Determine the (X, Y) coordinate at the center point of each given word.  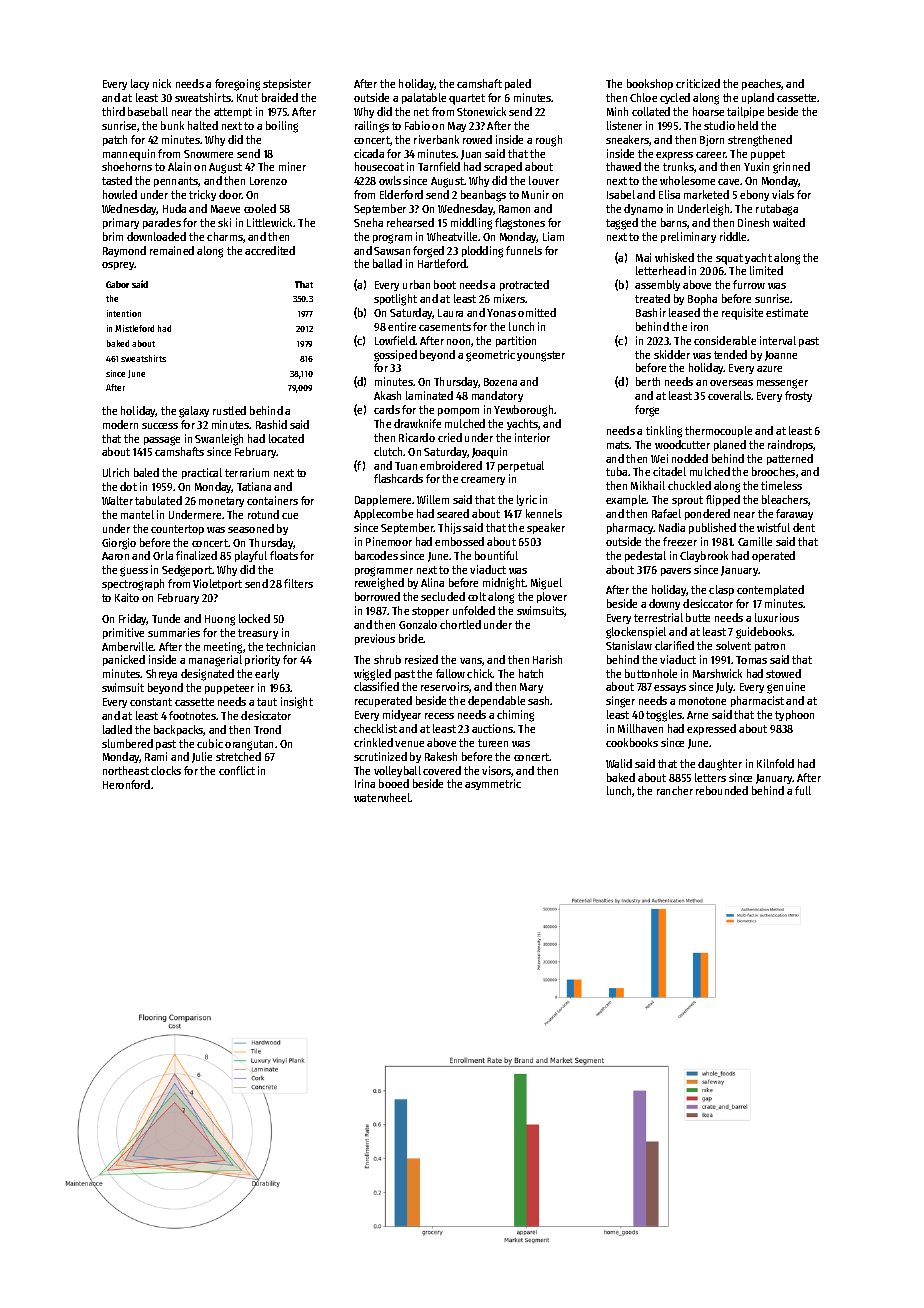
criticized (698, 83)
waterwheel (382, 797)
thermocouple (718, 431)
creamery (483, 481)
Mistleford (134, 328)
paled (518, 84)
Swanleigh (219, 440)
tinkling (664, 432)
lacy (140, 84)
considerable (725, 340)
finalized (196, 555)
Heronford (126, 784)
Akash (387, 395)
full (803, 790)
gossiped (395, 356)
